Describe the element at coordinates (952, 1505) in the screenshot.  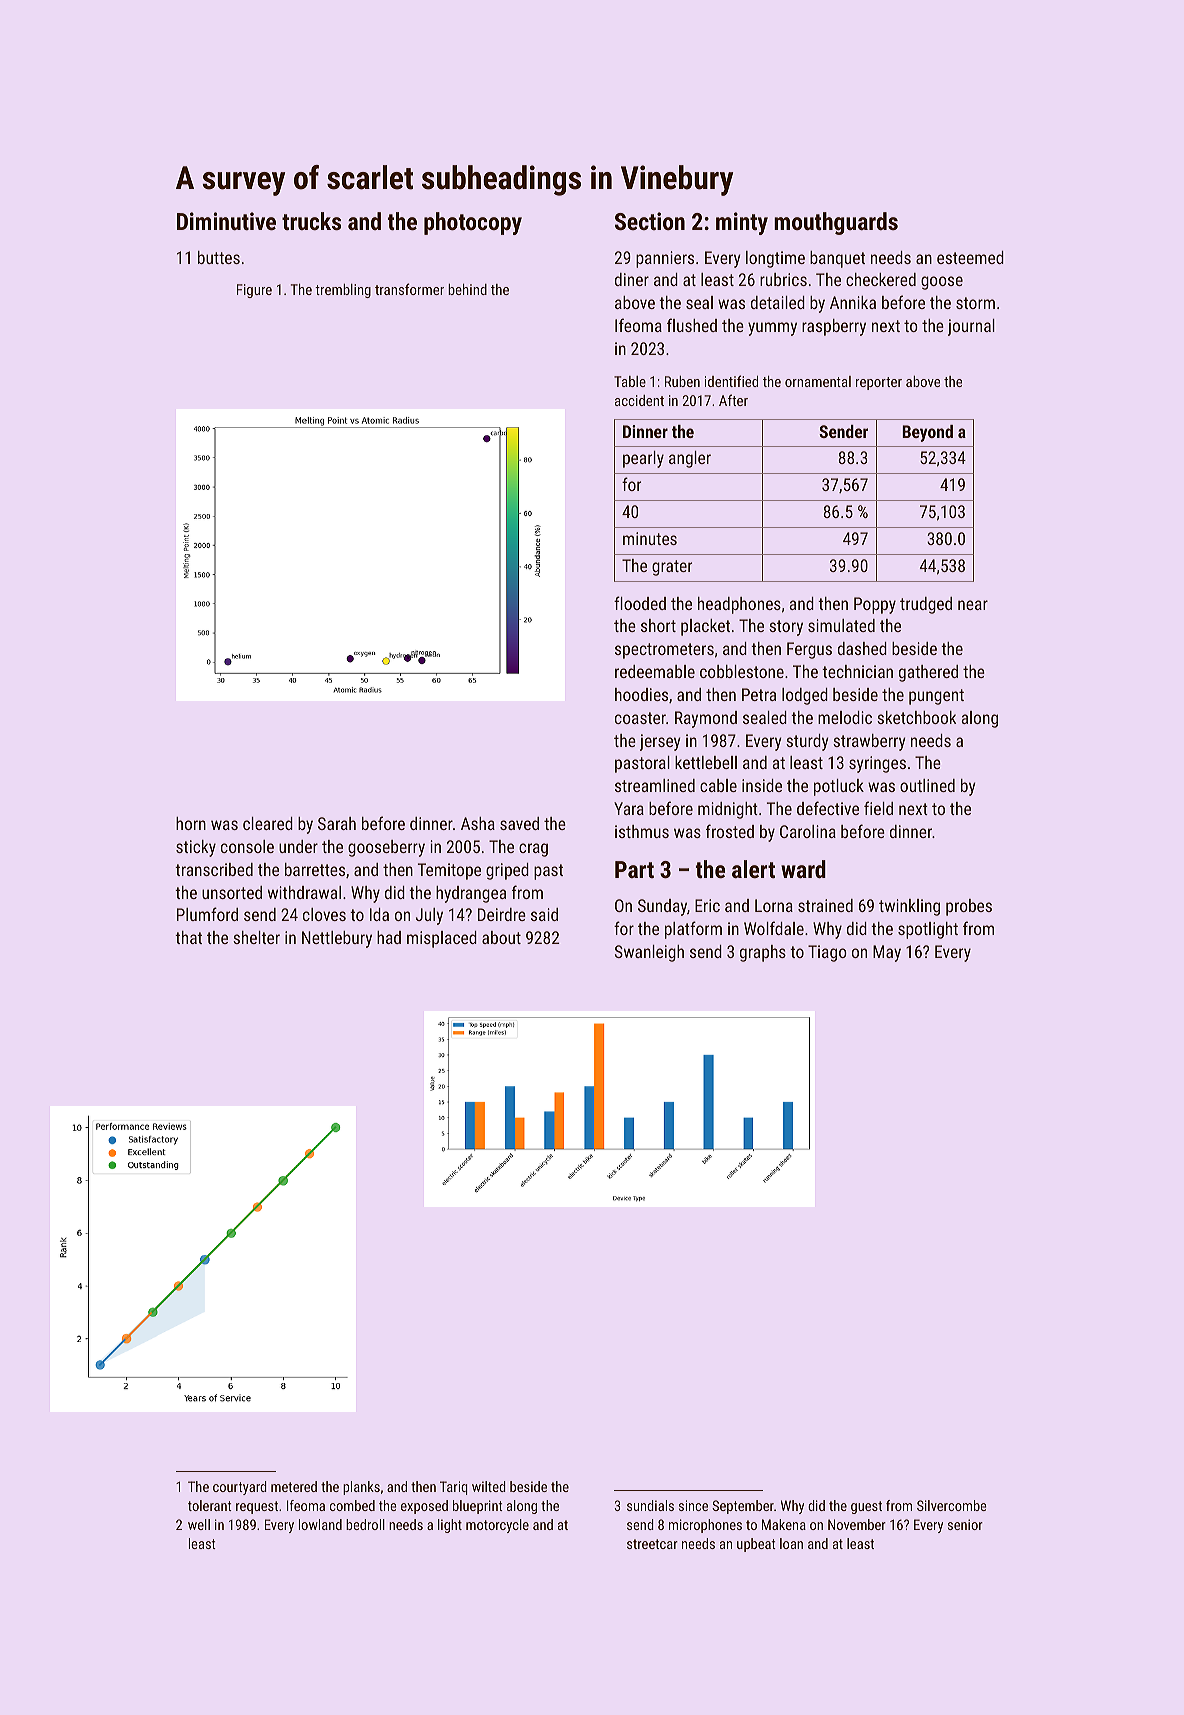
I see `Silvercombe` at that location.
